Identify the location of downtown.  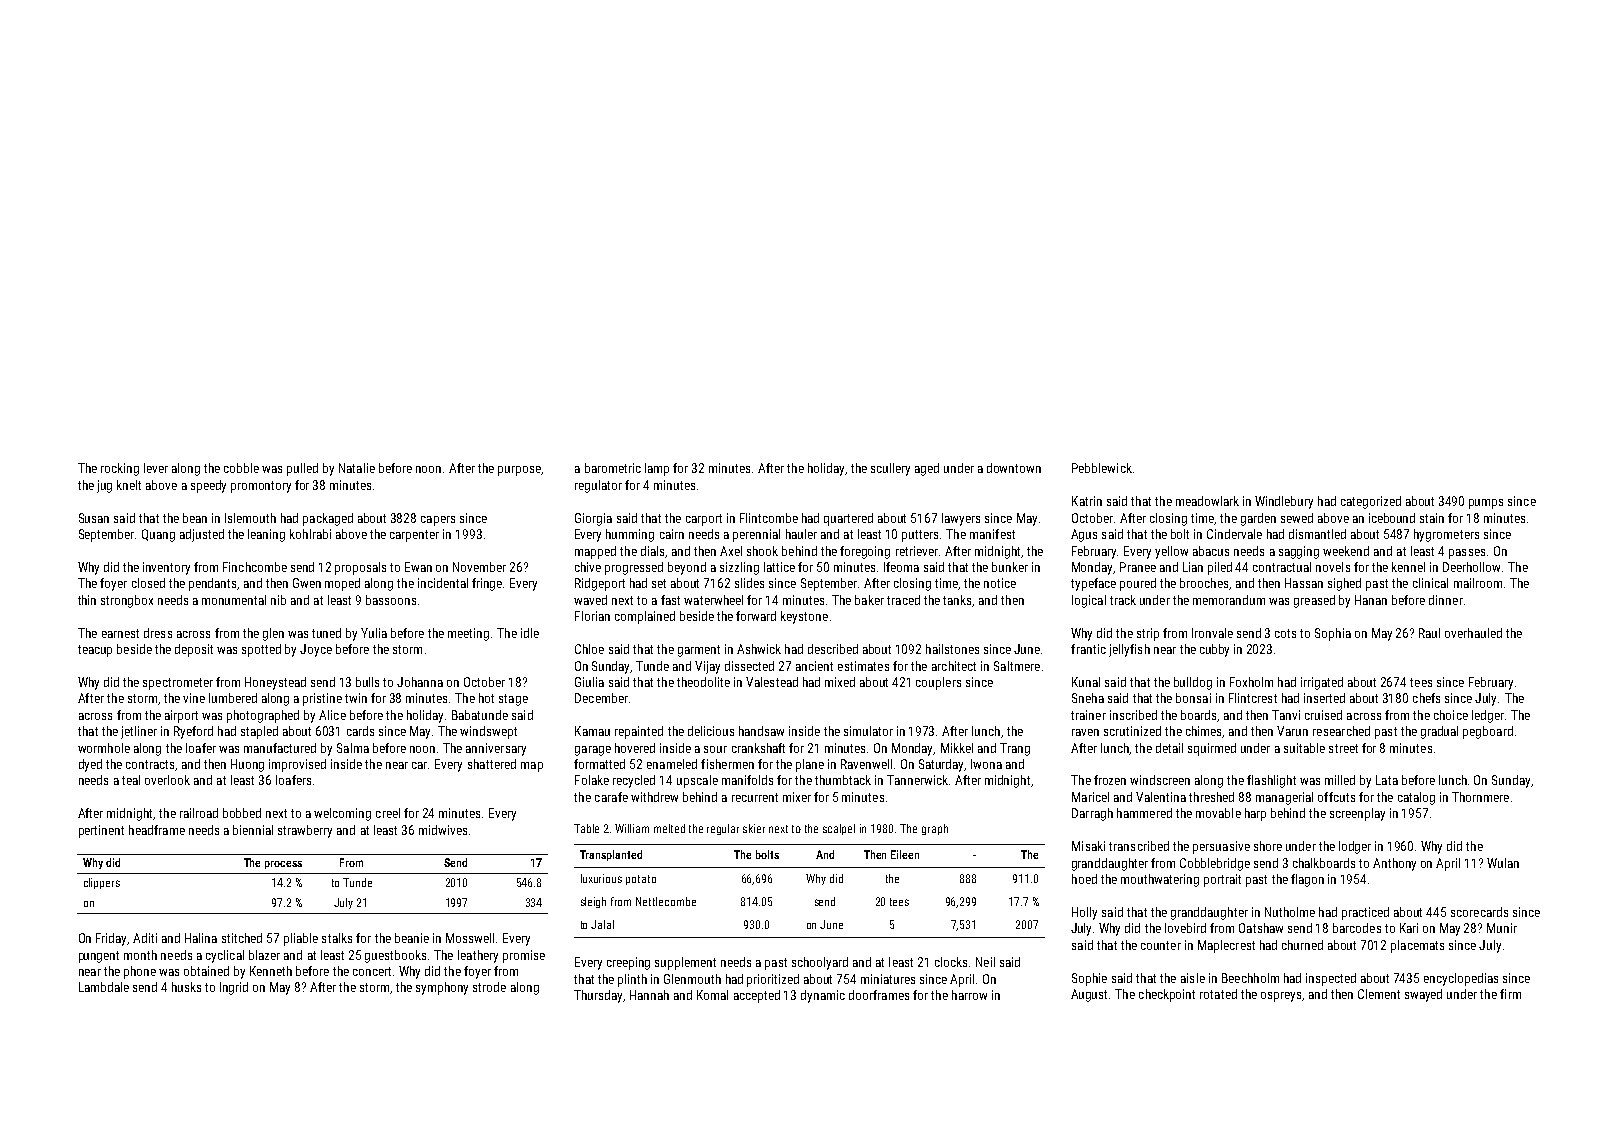
(1014, 468).
